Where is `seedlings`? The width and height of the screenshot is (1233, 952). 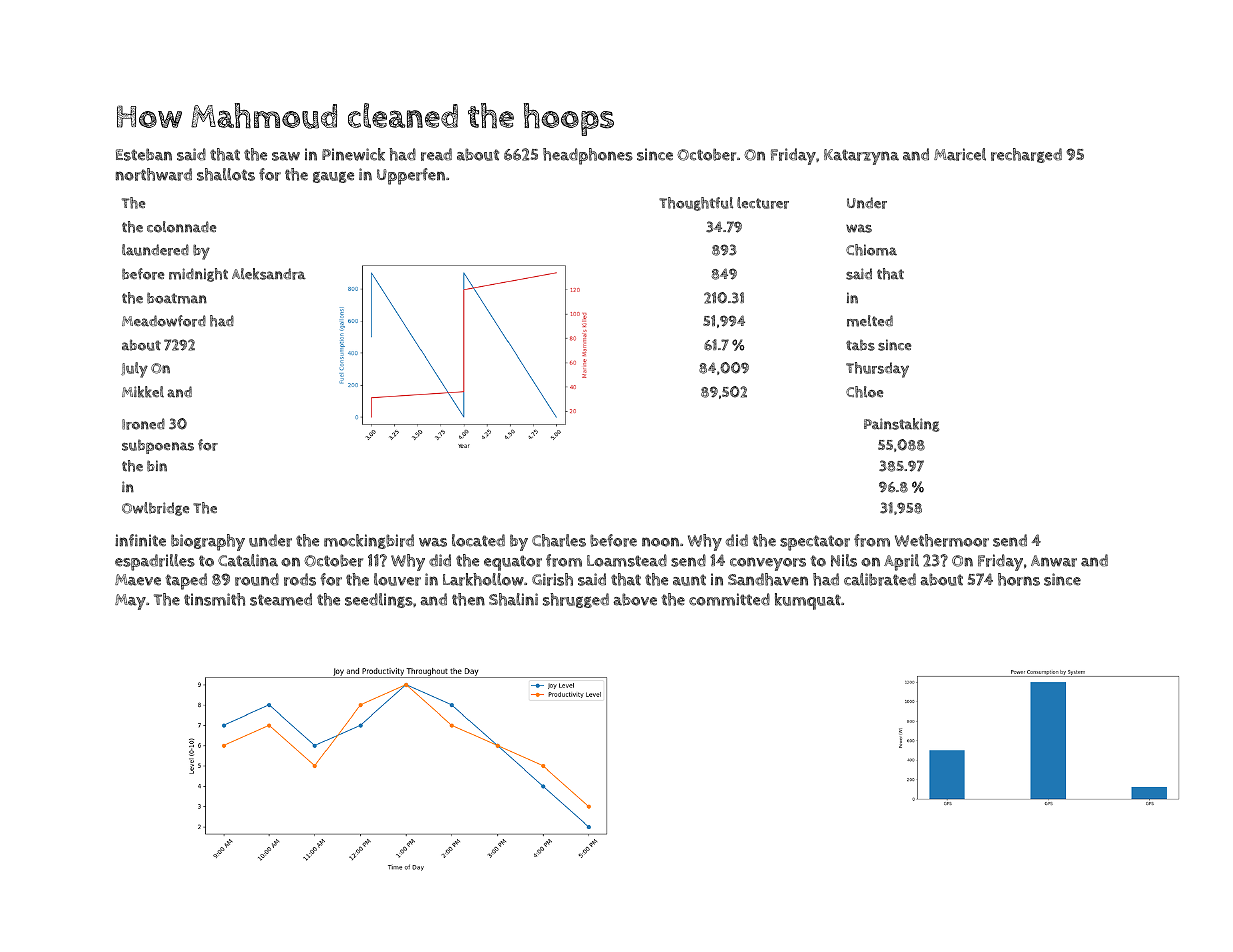 seedlings is located at coordinates (379, 600).
